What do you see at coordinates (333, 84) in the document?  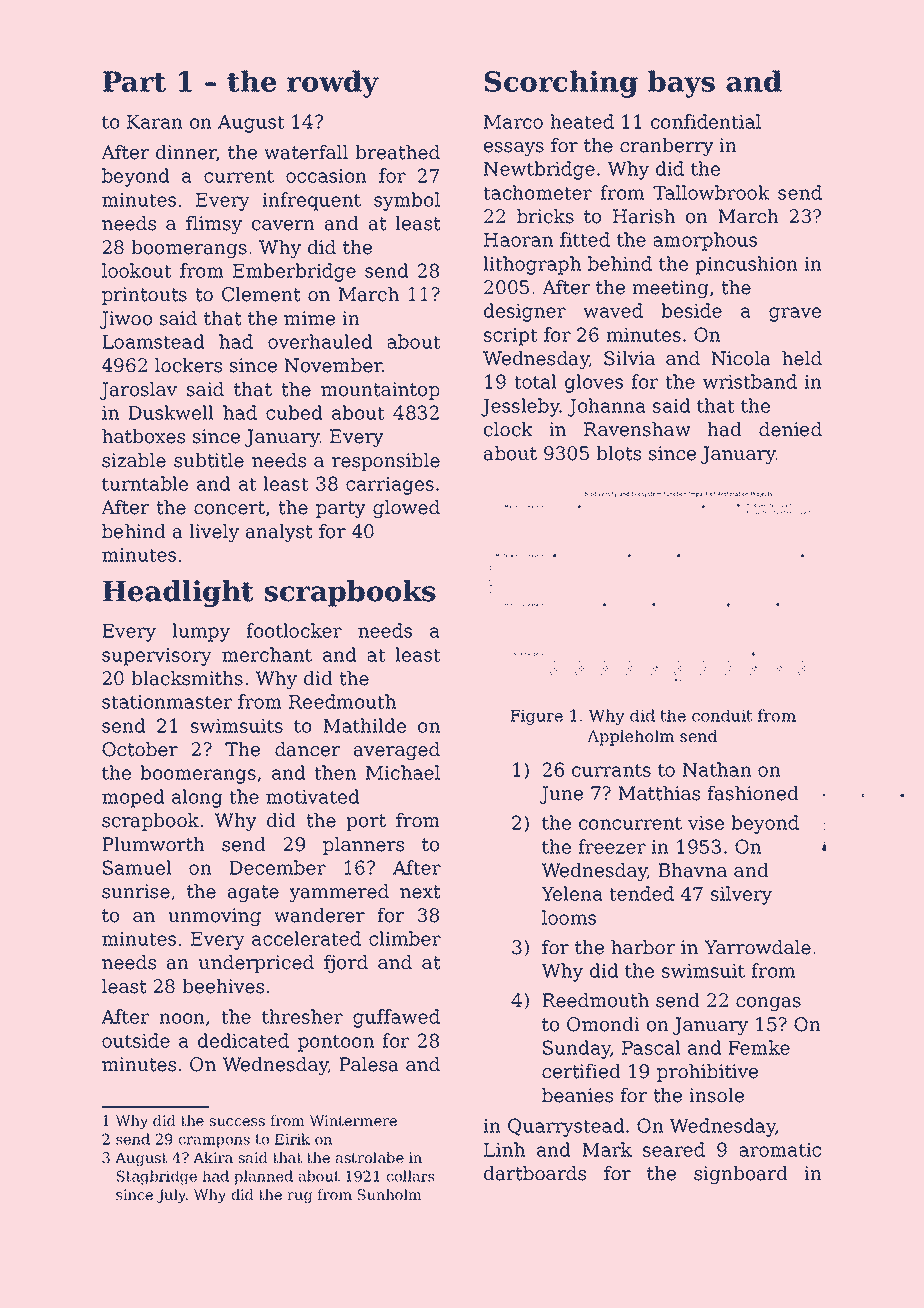 I see `rowdy` at bounding box center [333, 84].
